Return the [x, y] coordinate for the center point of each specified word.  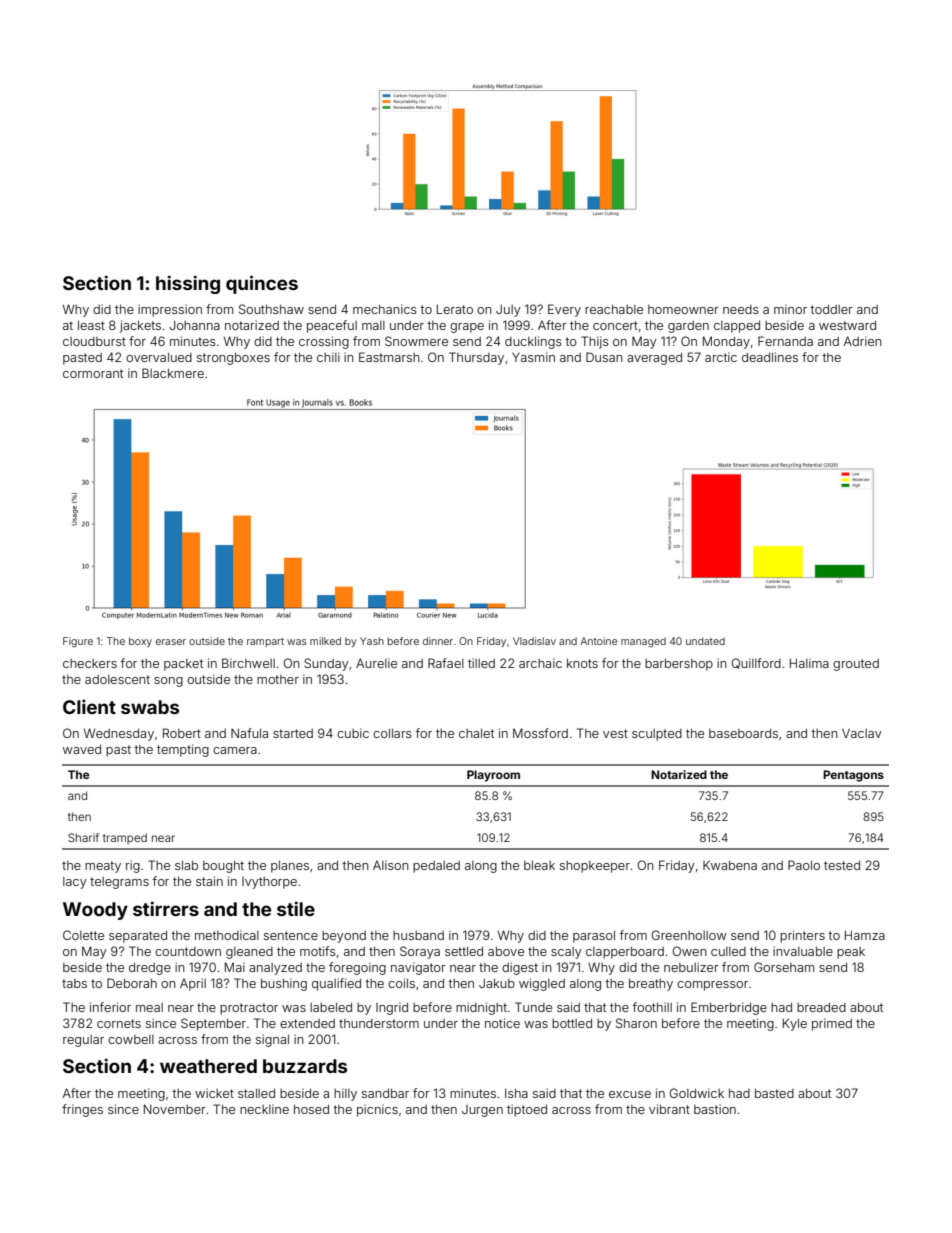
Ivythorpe [269, 883]
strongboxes [233, 358]
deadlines [770, 357]
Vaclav [862, 733]
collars [392, 733]
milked [325, 641]
